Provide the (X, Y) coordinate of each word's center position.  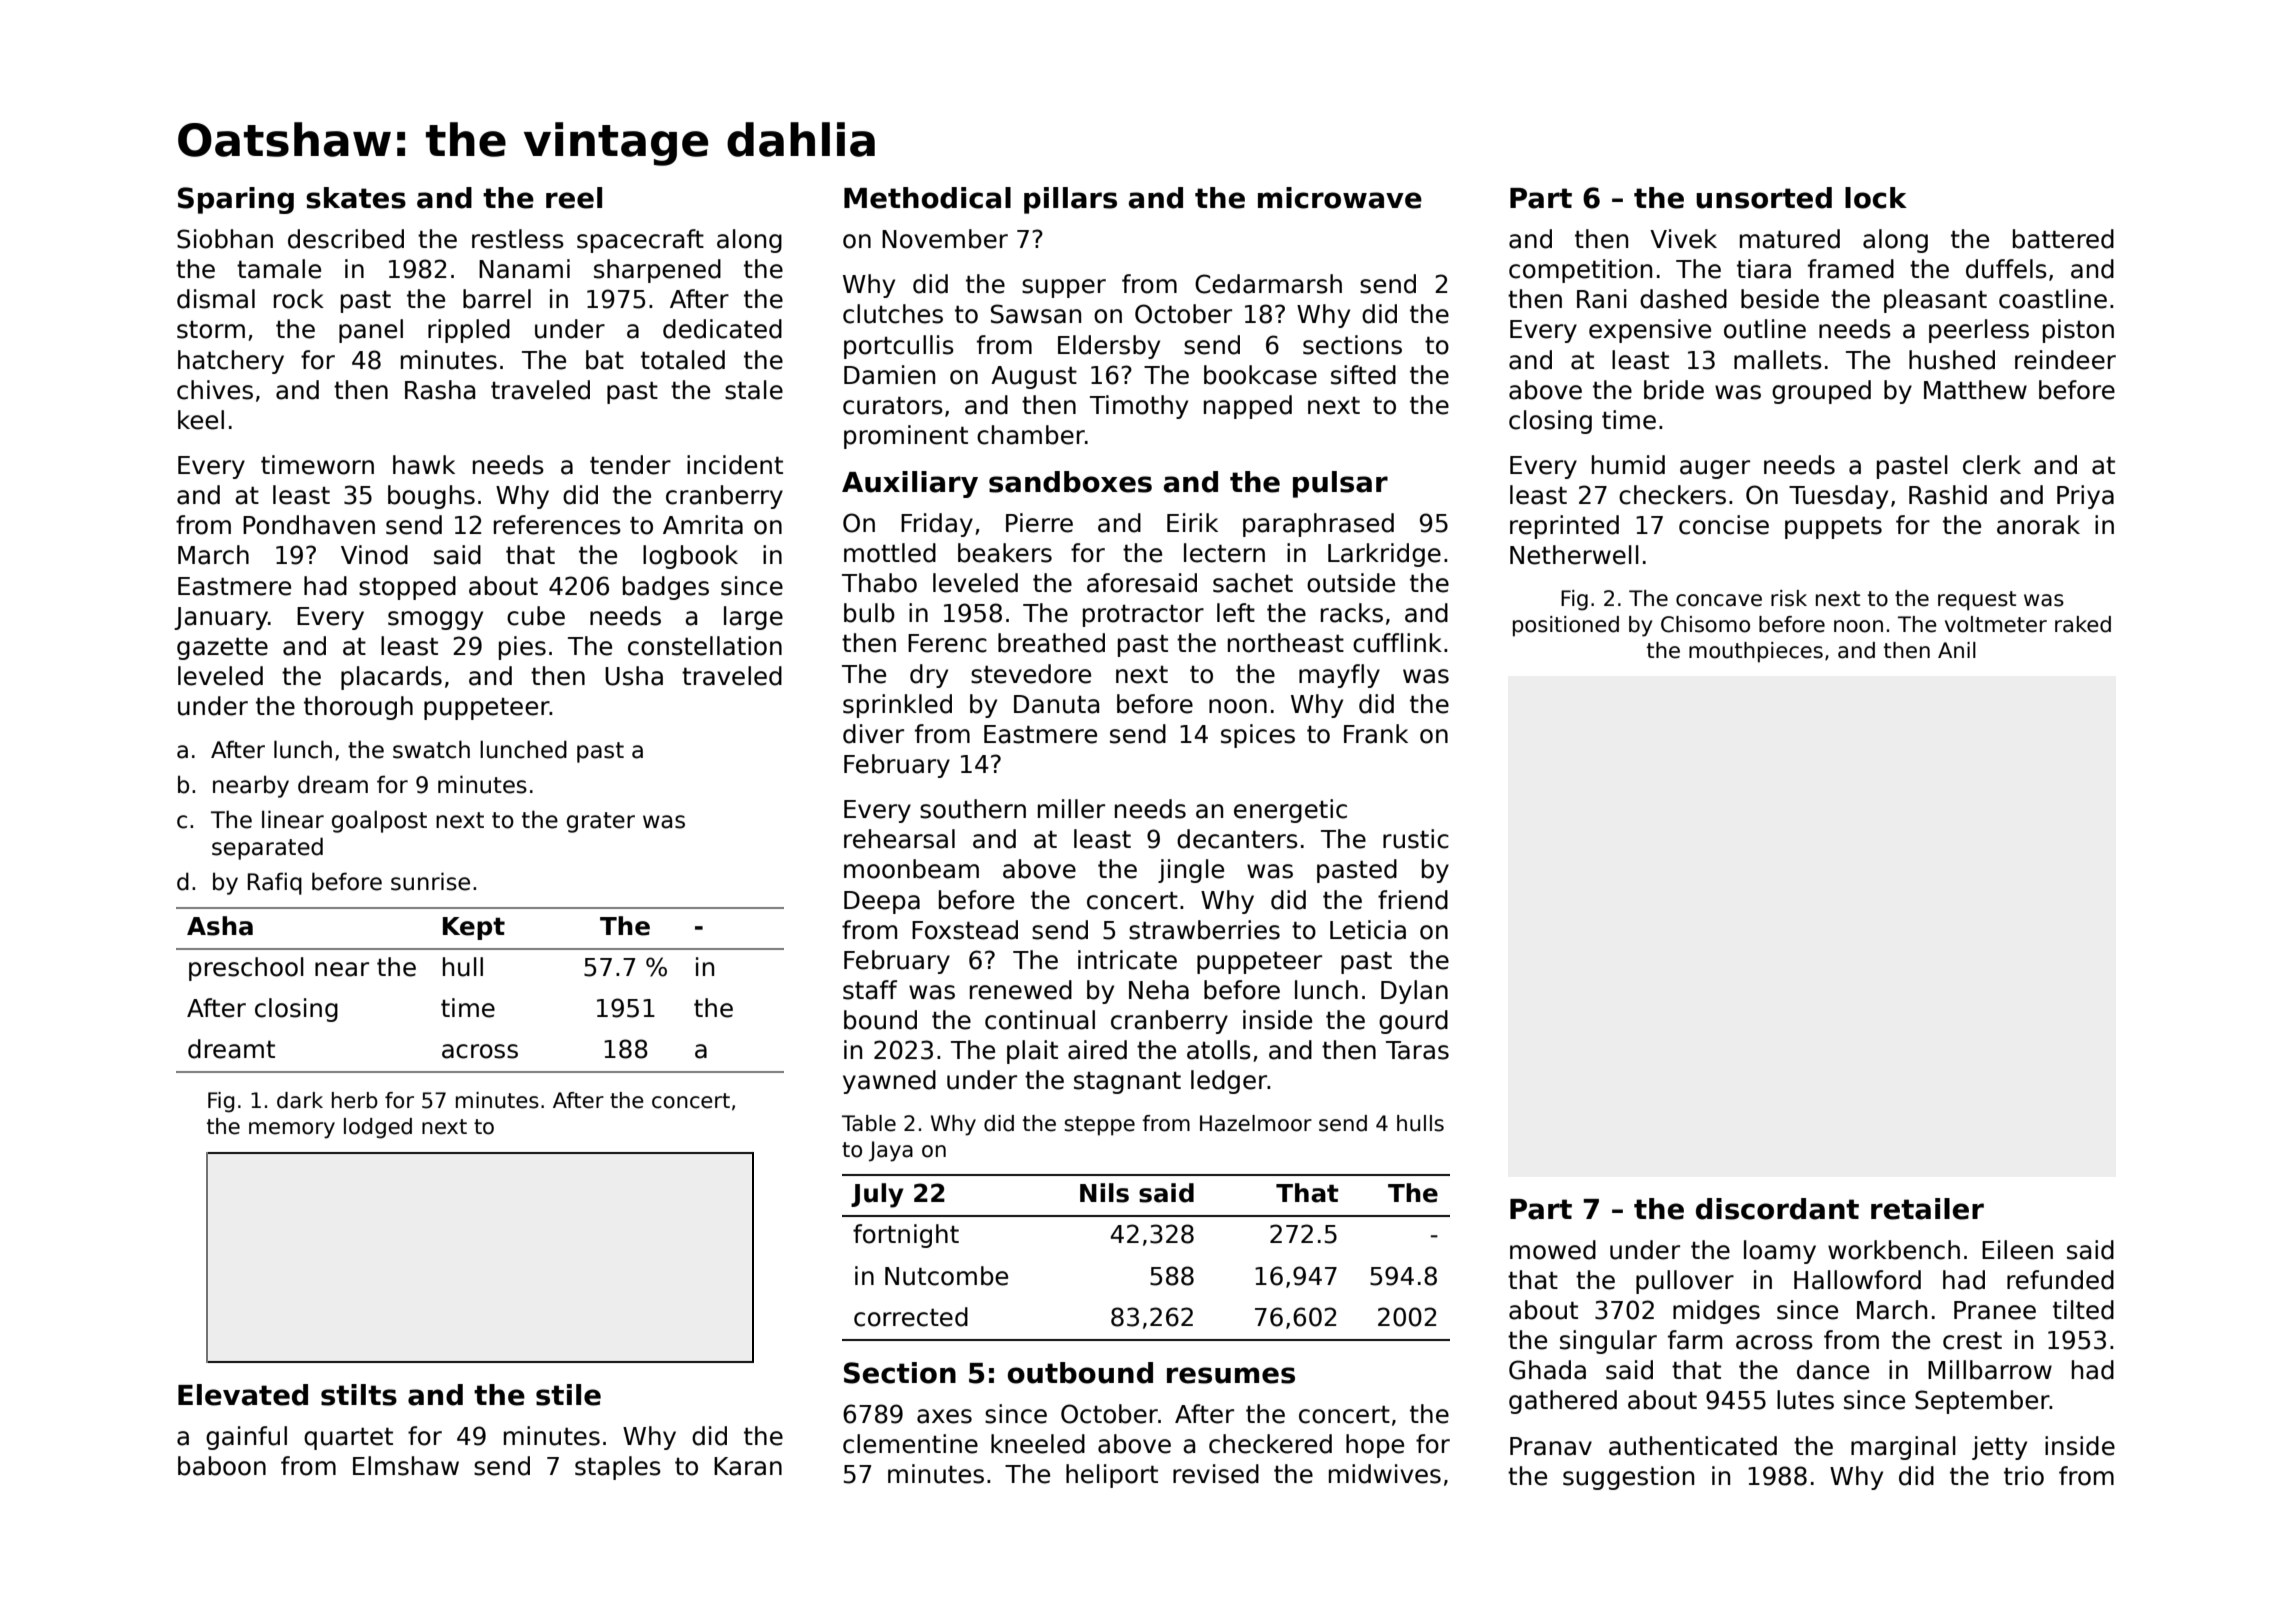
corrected (911, 1317)
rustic (1416, 839)
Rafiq (275, 883)
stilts (359, 1395)
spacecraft (640, 241)
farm (1695, 1340)
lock (1876, 198)
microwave (1340, 198)
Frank (1376, 734)
